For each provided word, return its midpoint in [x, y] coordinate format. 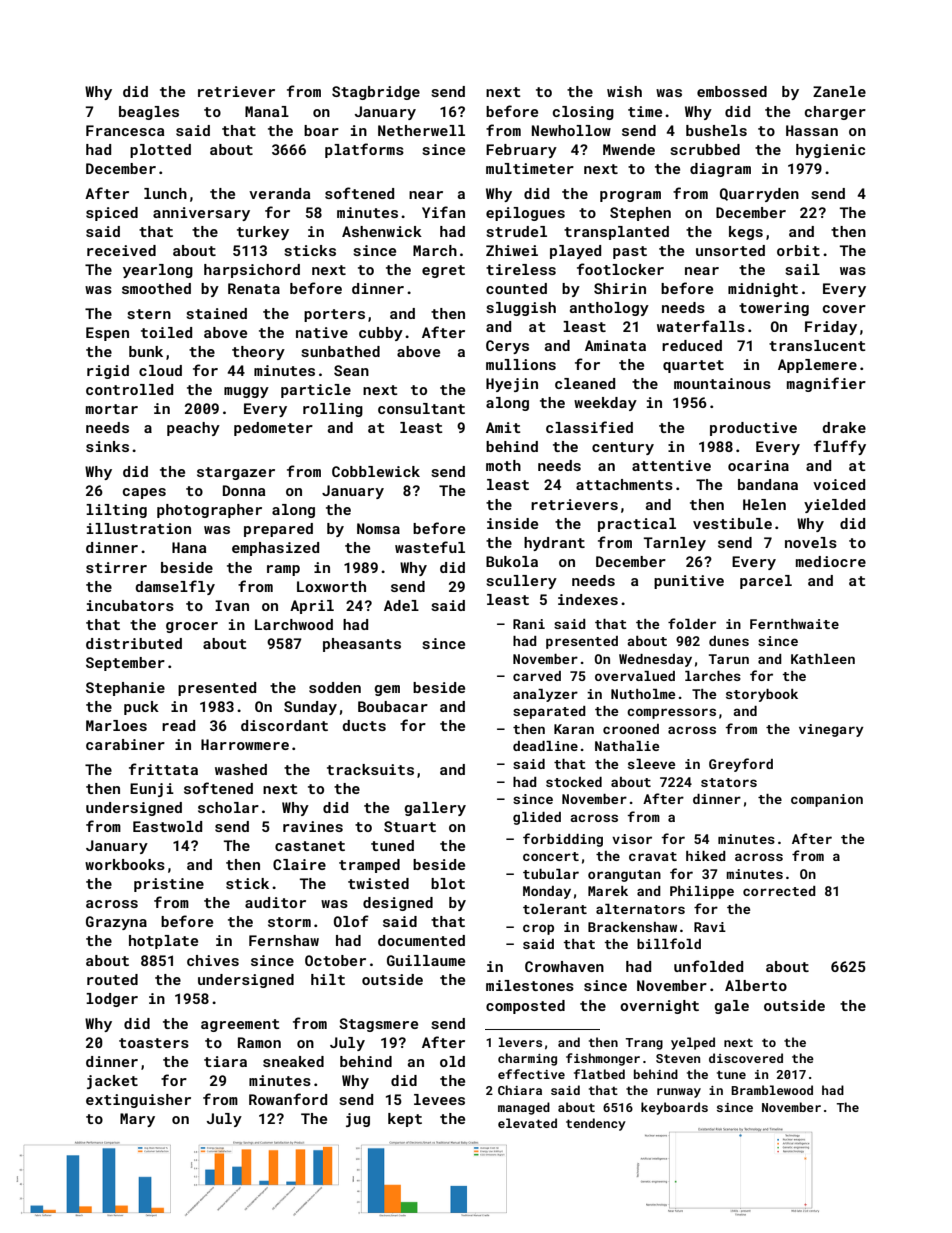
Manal [267, 111]
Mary [137, 1120]
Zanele [839, 91]
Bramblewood [772, 1090]
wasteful [430, 547]
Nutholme [643, 694]
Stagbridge [376, 93]
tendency [596, 1124]
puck [141, 708]
